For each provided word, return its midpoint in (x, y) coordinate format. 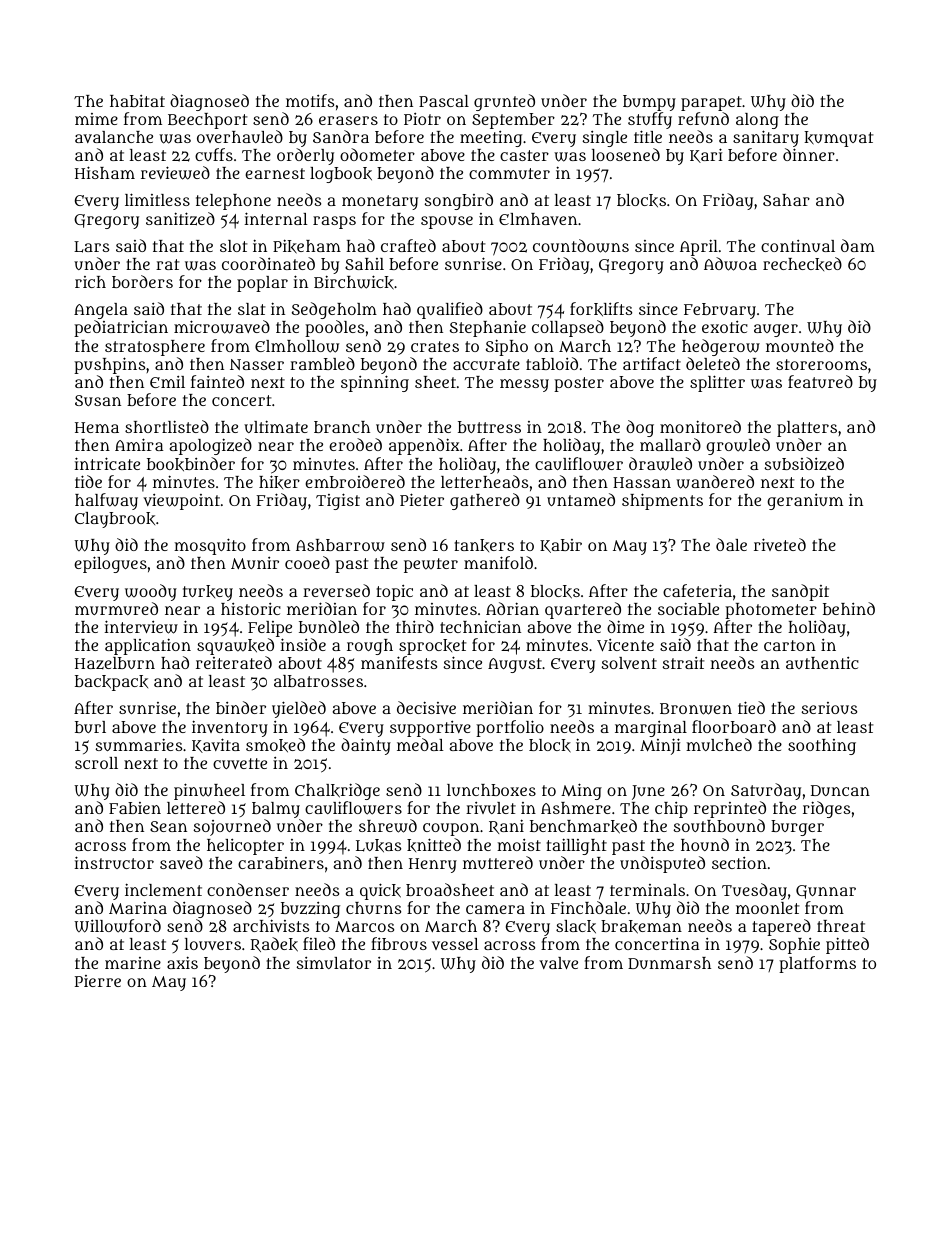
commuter (509, 173)
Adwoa (730, 264)
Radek (274, 944)
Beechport (208, 121)
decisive (426, 707)
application (148, 646)
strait (684, 663)
